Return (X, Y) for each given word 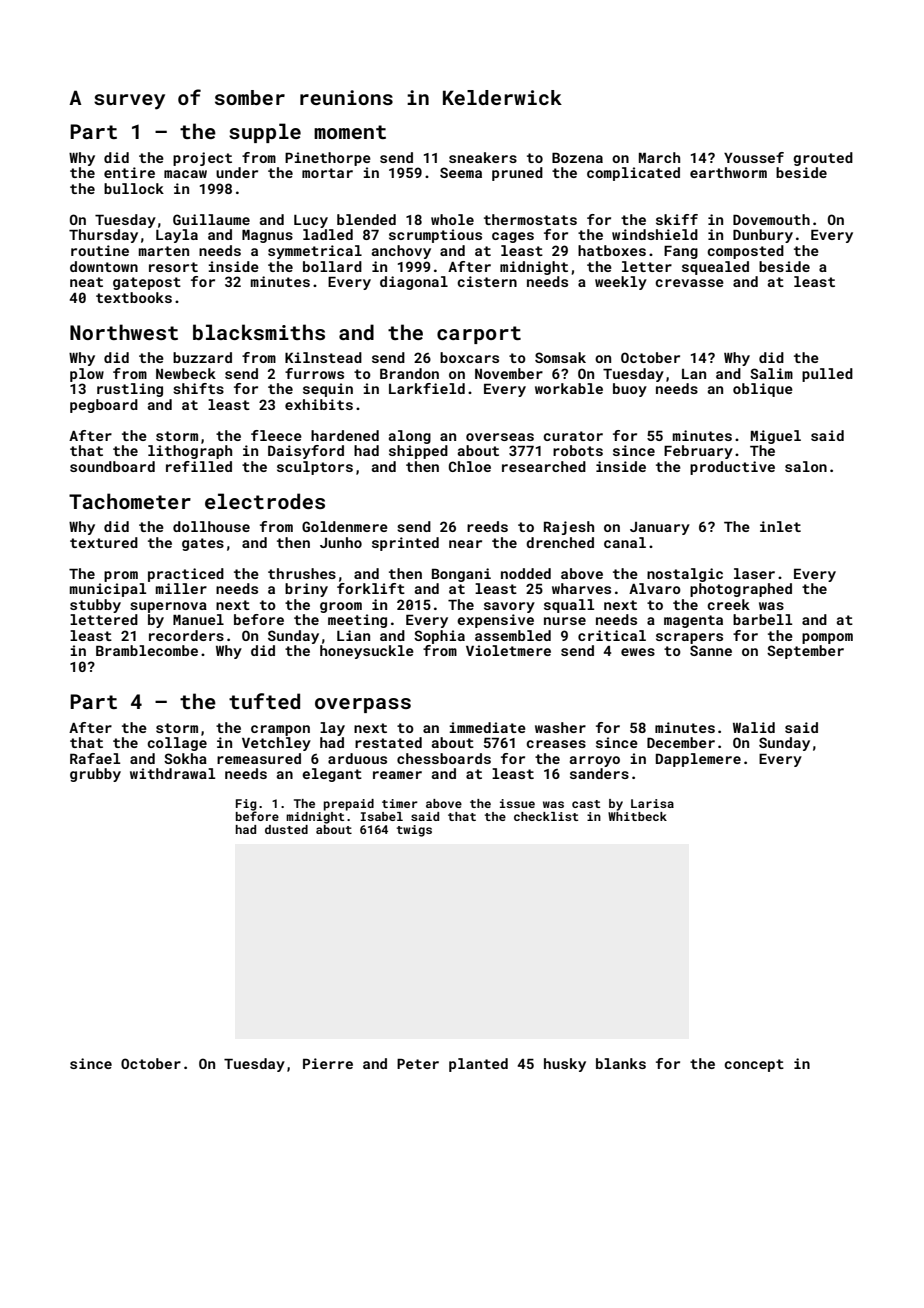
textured (104, 542)
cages (513, 237)
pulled (827, 375)
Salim (771, 373)
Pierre (328, 1063)
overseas (500, 437)
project (202, 159)
